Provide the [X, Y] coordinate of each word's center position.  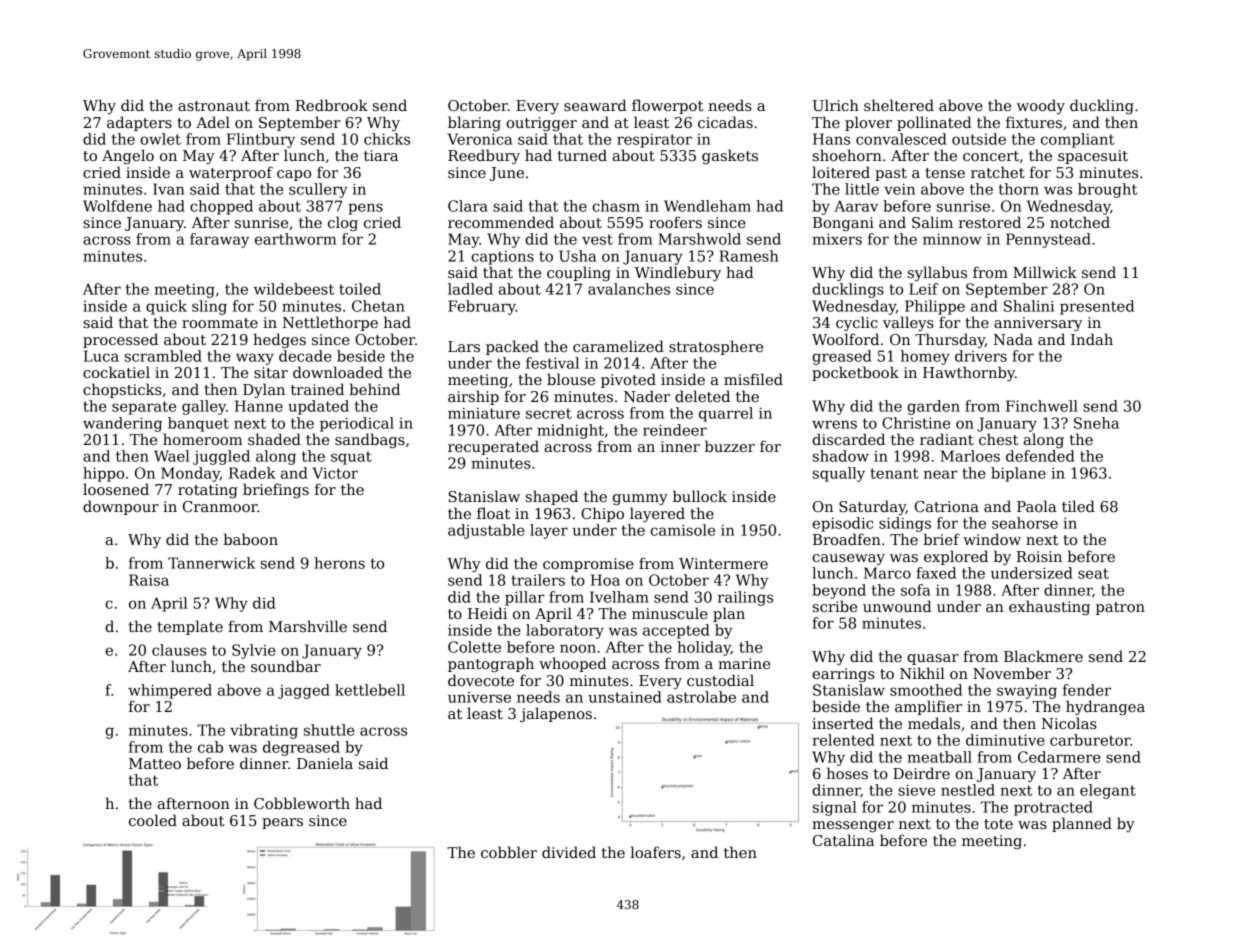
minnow [952, 239]
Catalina [843, 840]
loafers [655, 852]
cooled [153, 820]
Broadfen [847, 539]
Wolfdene [117, 206]
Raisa [149, 580]
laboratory [565, 631]
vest [597, 239]
